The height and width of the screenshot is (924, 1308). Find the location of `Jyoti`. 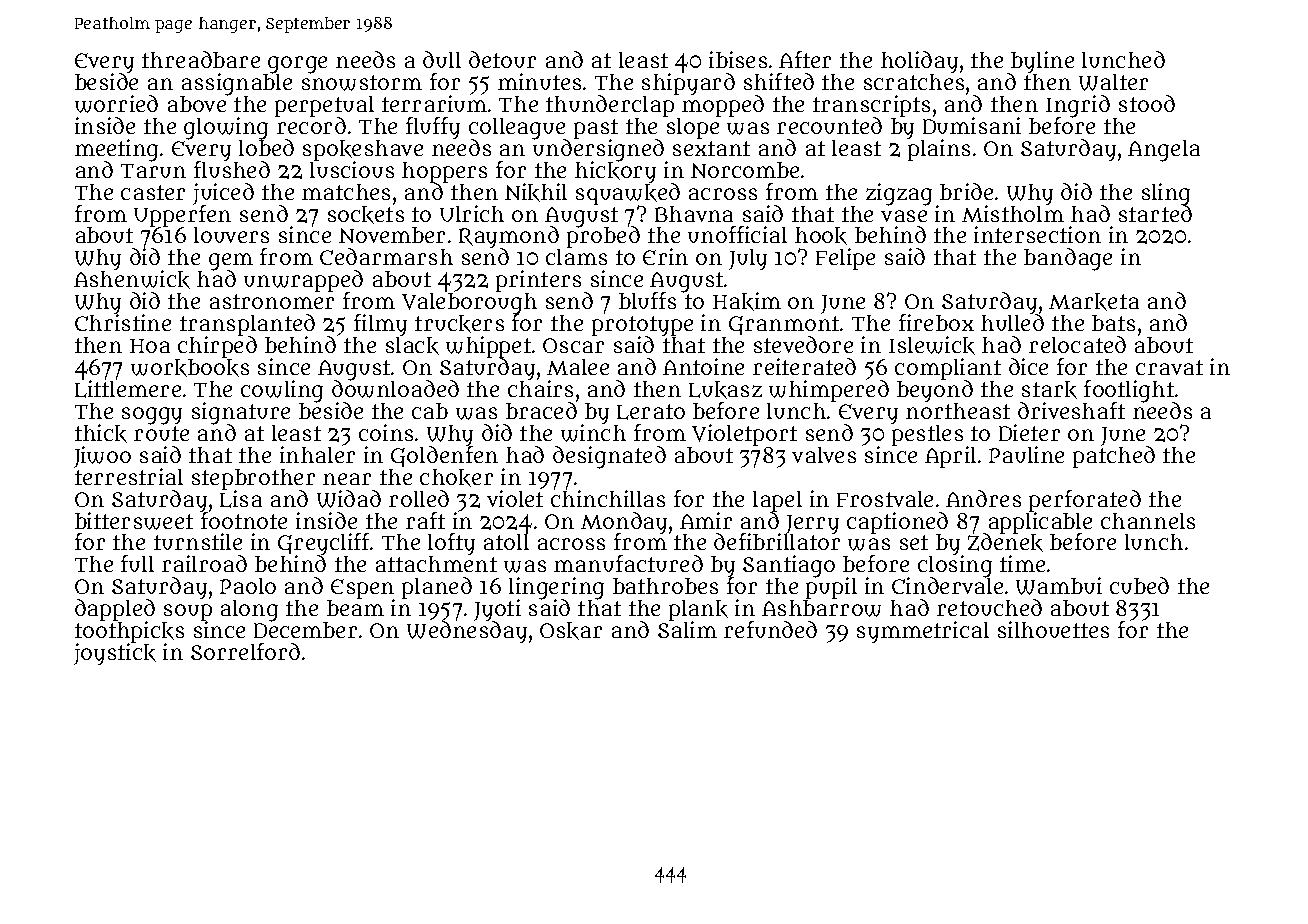

Jyoti is located at coordinates (497, 610).
